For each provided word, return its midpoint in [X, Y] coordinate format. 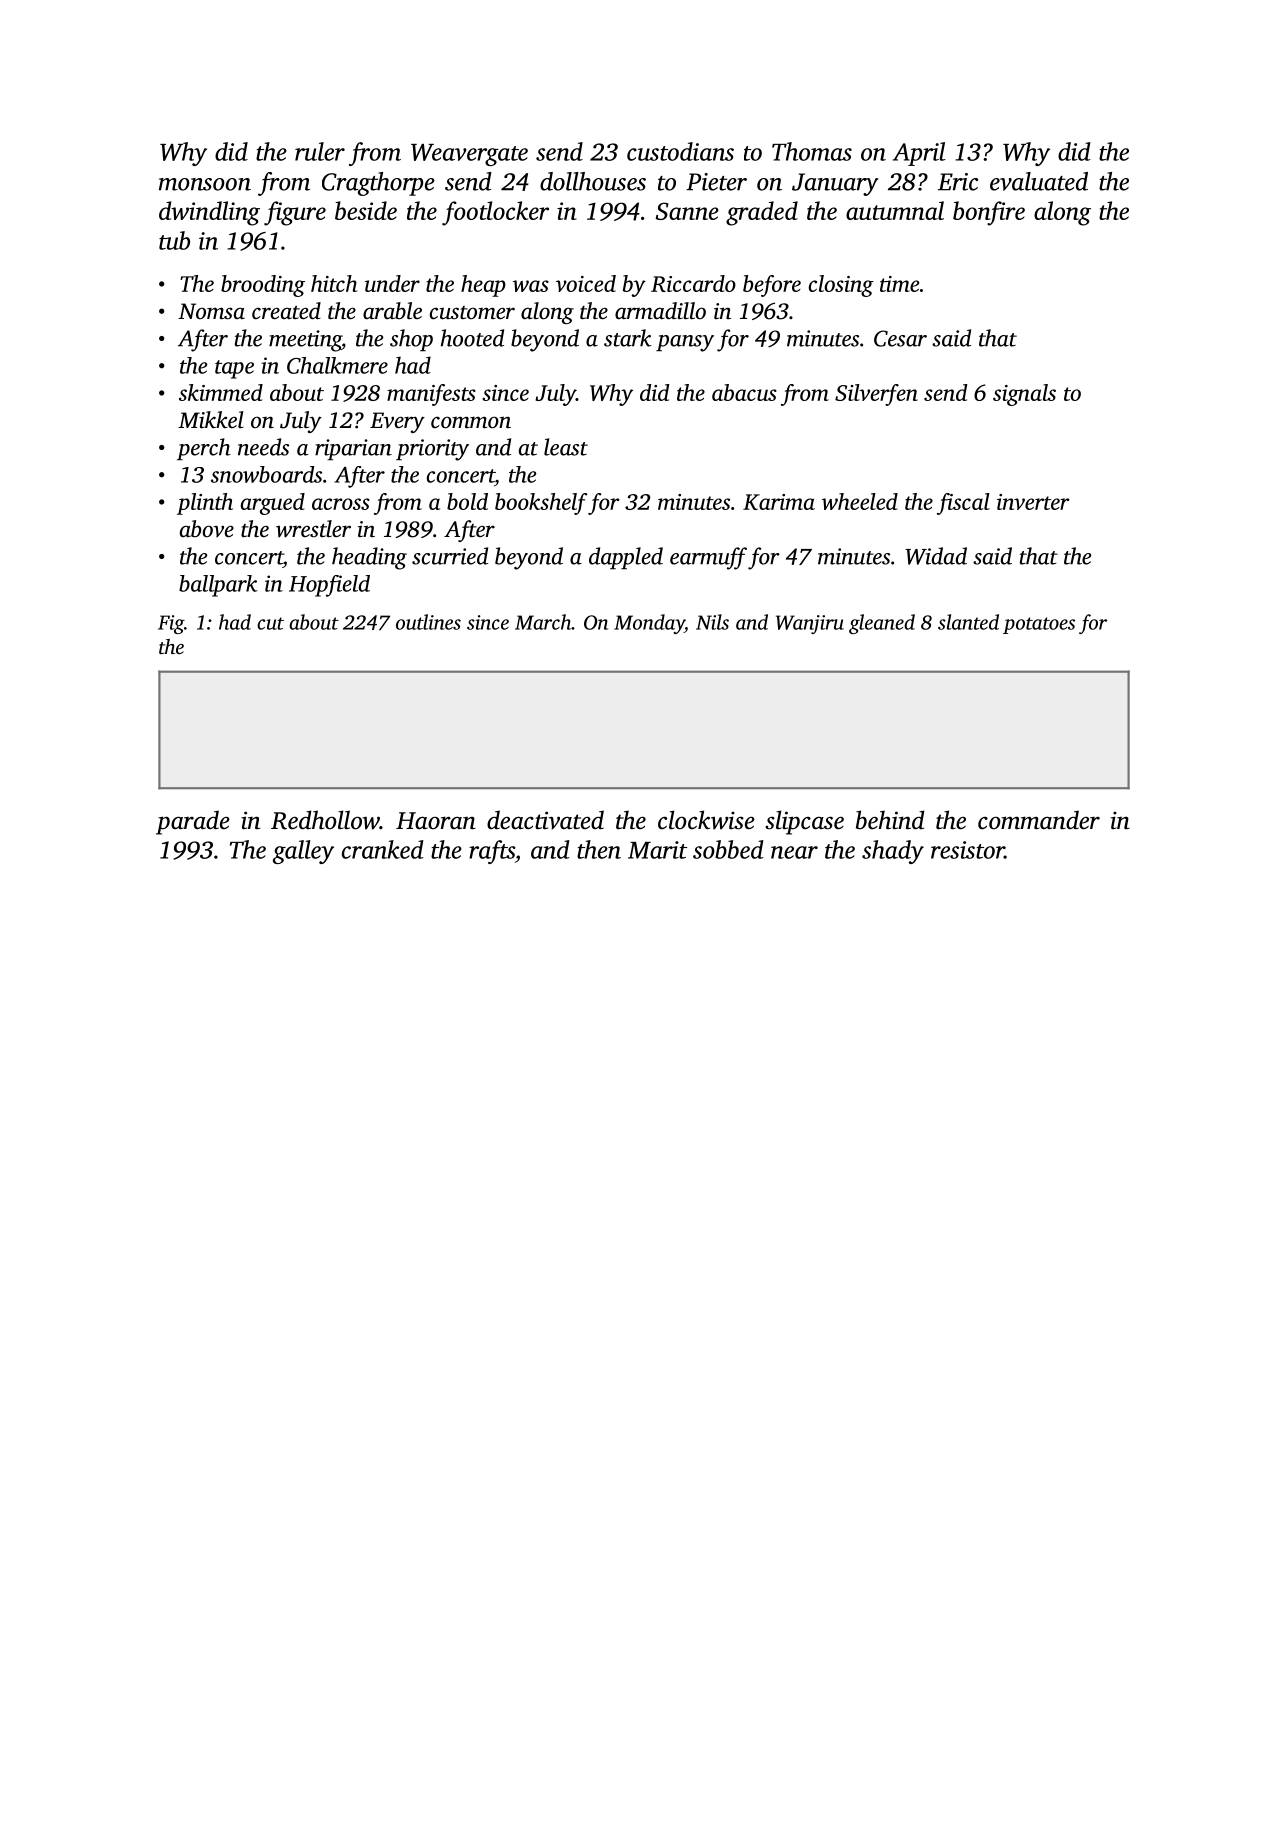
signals [1024, 395]
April [919, 154]
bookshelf [541, 504]
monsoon [205, 184]
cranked [383, 849]
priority [432, 450]
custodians [680, 151]
